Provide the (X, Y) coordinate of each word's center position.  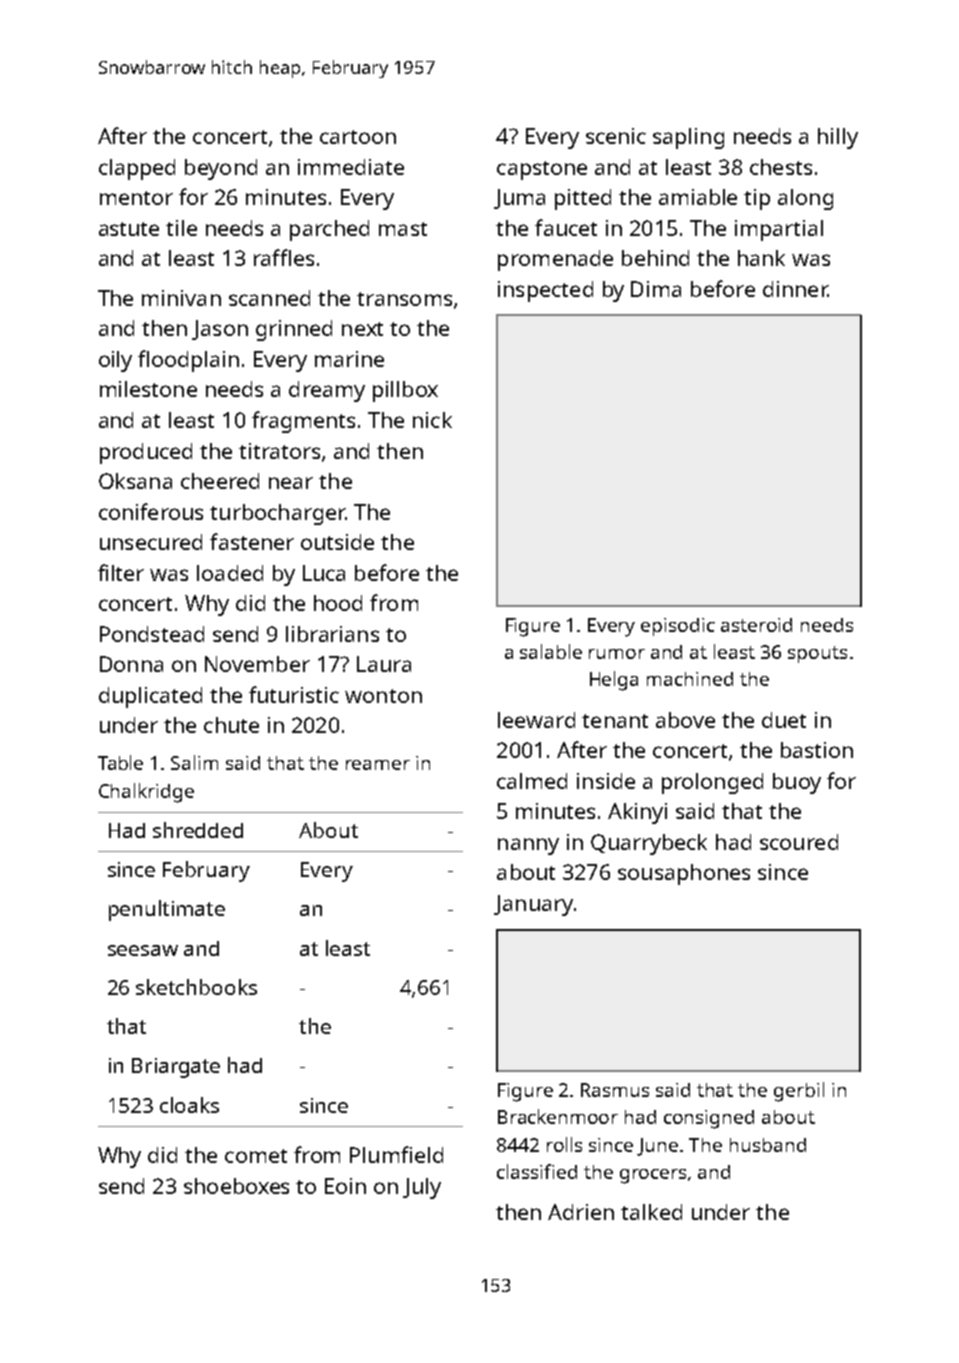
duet (784, 720)
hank (761, 258)
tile (181, 228)
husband (768, 1145)
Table (120, 762)
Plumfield (396, 1154)
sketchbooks (196, 987)
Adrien (581, 1212)
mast (403, 229)
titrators (279, 451)
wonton (383, 696)
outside (337, 542)
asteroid (756, 625)
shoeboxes (236, 1186)
